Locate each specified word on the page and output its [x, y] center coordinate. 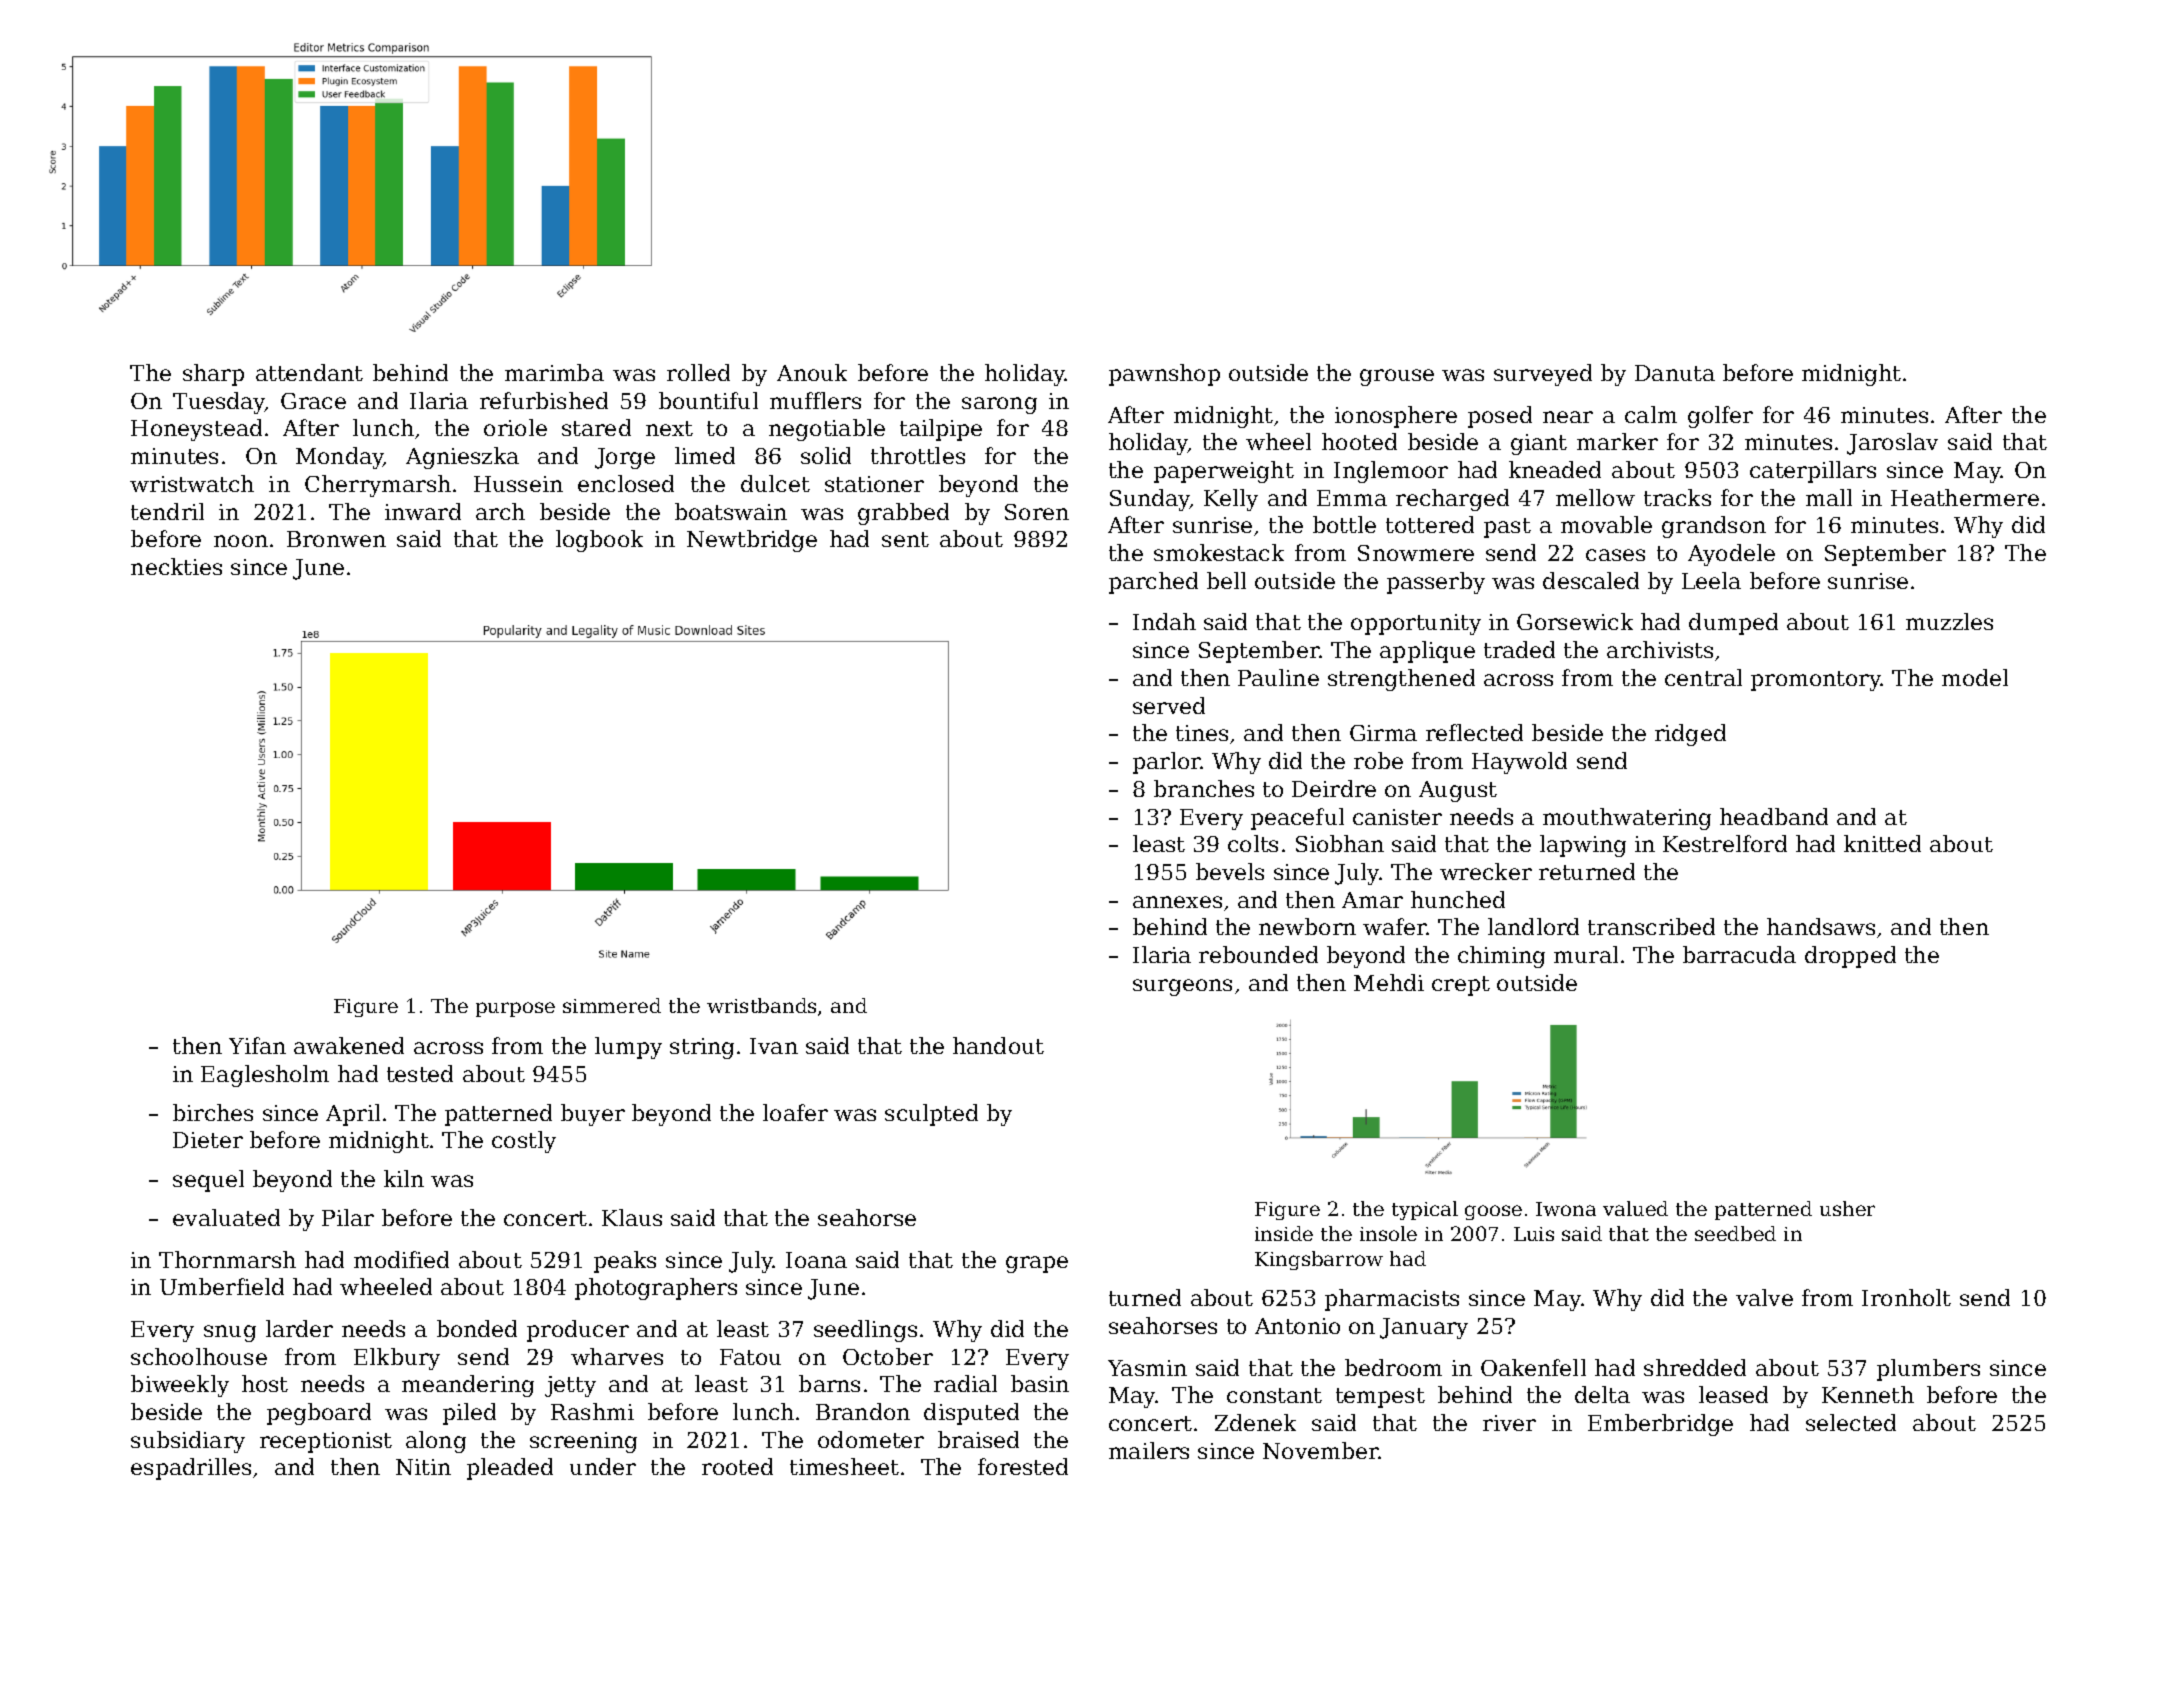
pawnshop [1164, 375]
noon [241, 541]
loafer [795, 1112]
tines [1202, 733]
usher [1847, 1208]
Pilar [348, 1217]
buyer [593, 1115]
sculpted [931, 1115]
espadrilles [191, 1469]
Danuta [1675, 373]
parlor [1167, 763]
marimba [554, 372]
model [1975, 677]
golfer [1720, 417]
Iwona [1566, 1209]
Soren [1037, 512]
